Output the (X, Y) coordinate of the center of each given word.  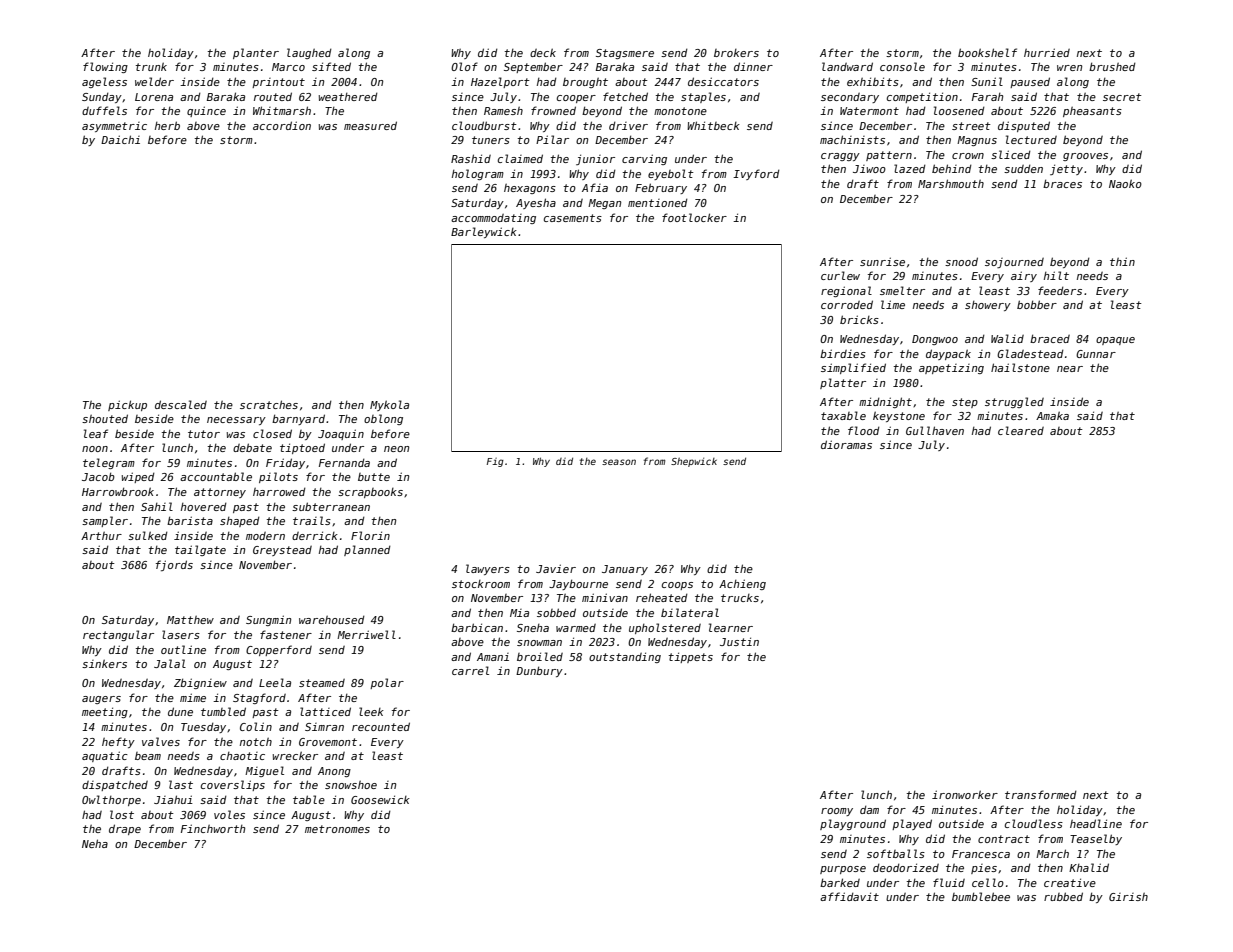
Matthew (190, 620)
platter (843, 383)
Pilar (552, 139)
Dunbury (539, 671)
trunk (151, 66)
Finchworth (213, 828)
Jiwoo (869, 169)
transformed (1041, 794)
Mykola (389, 405)
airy (1024, 276)
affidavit (849, 896)
